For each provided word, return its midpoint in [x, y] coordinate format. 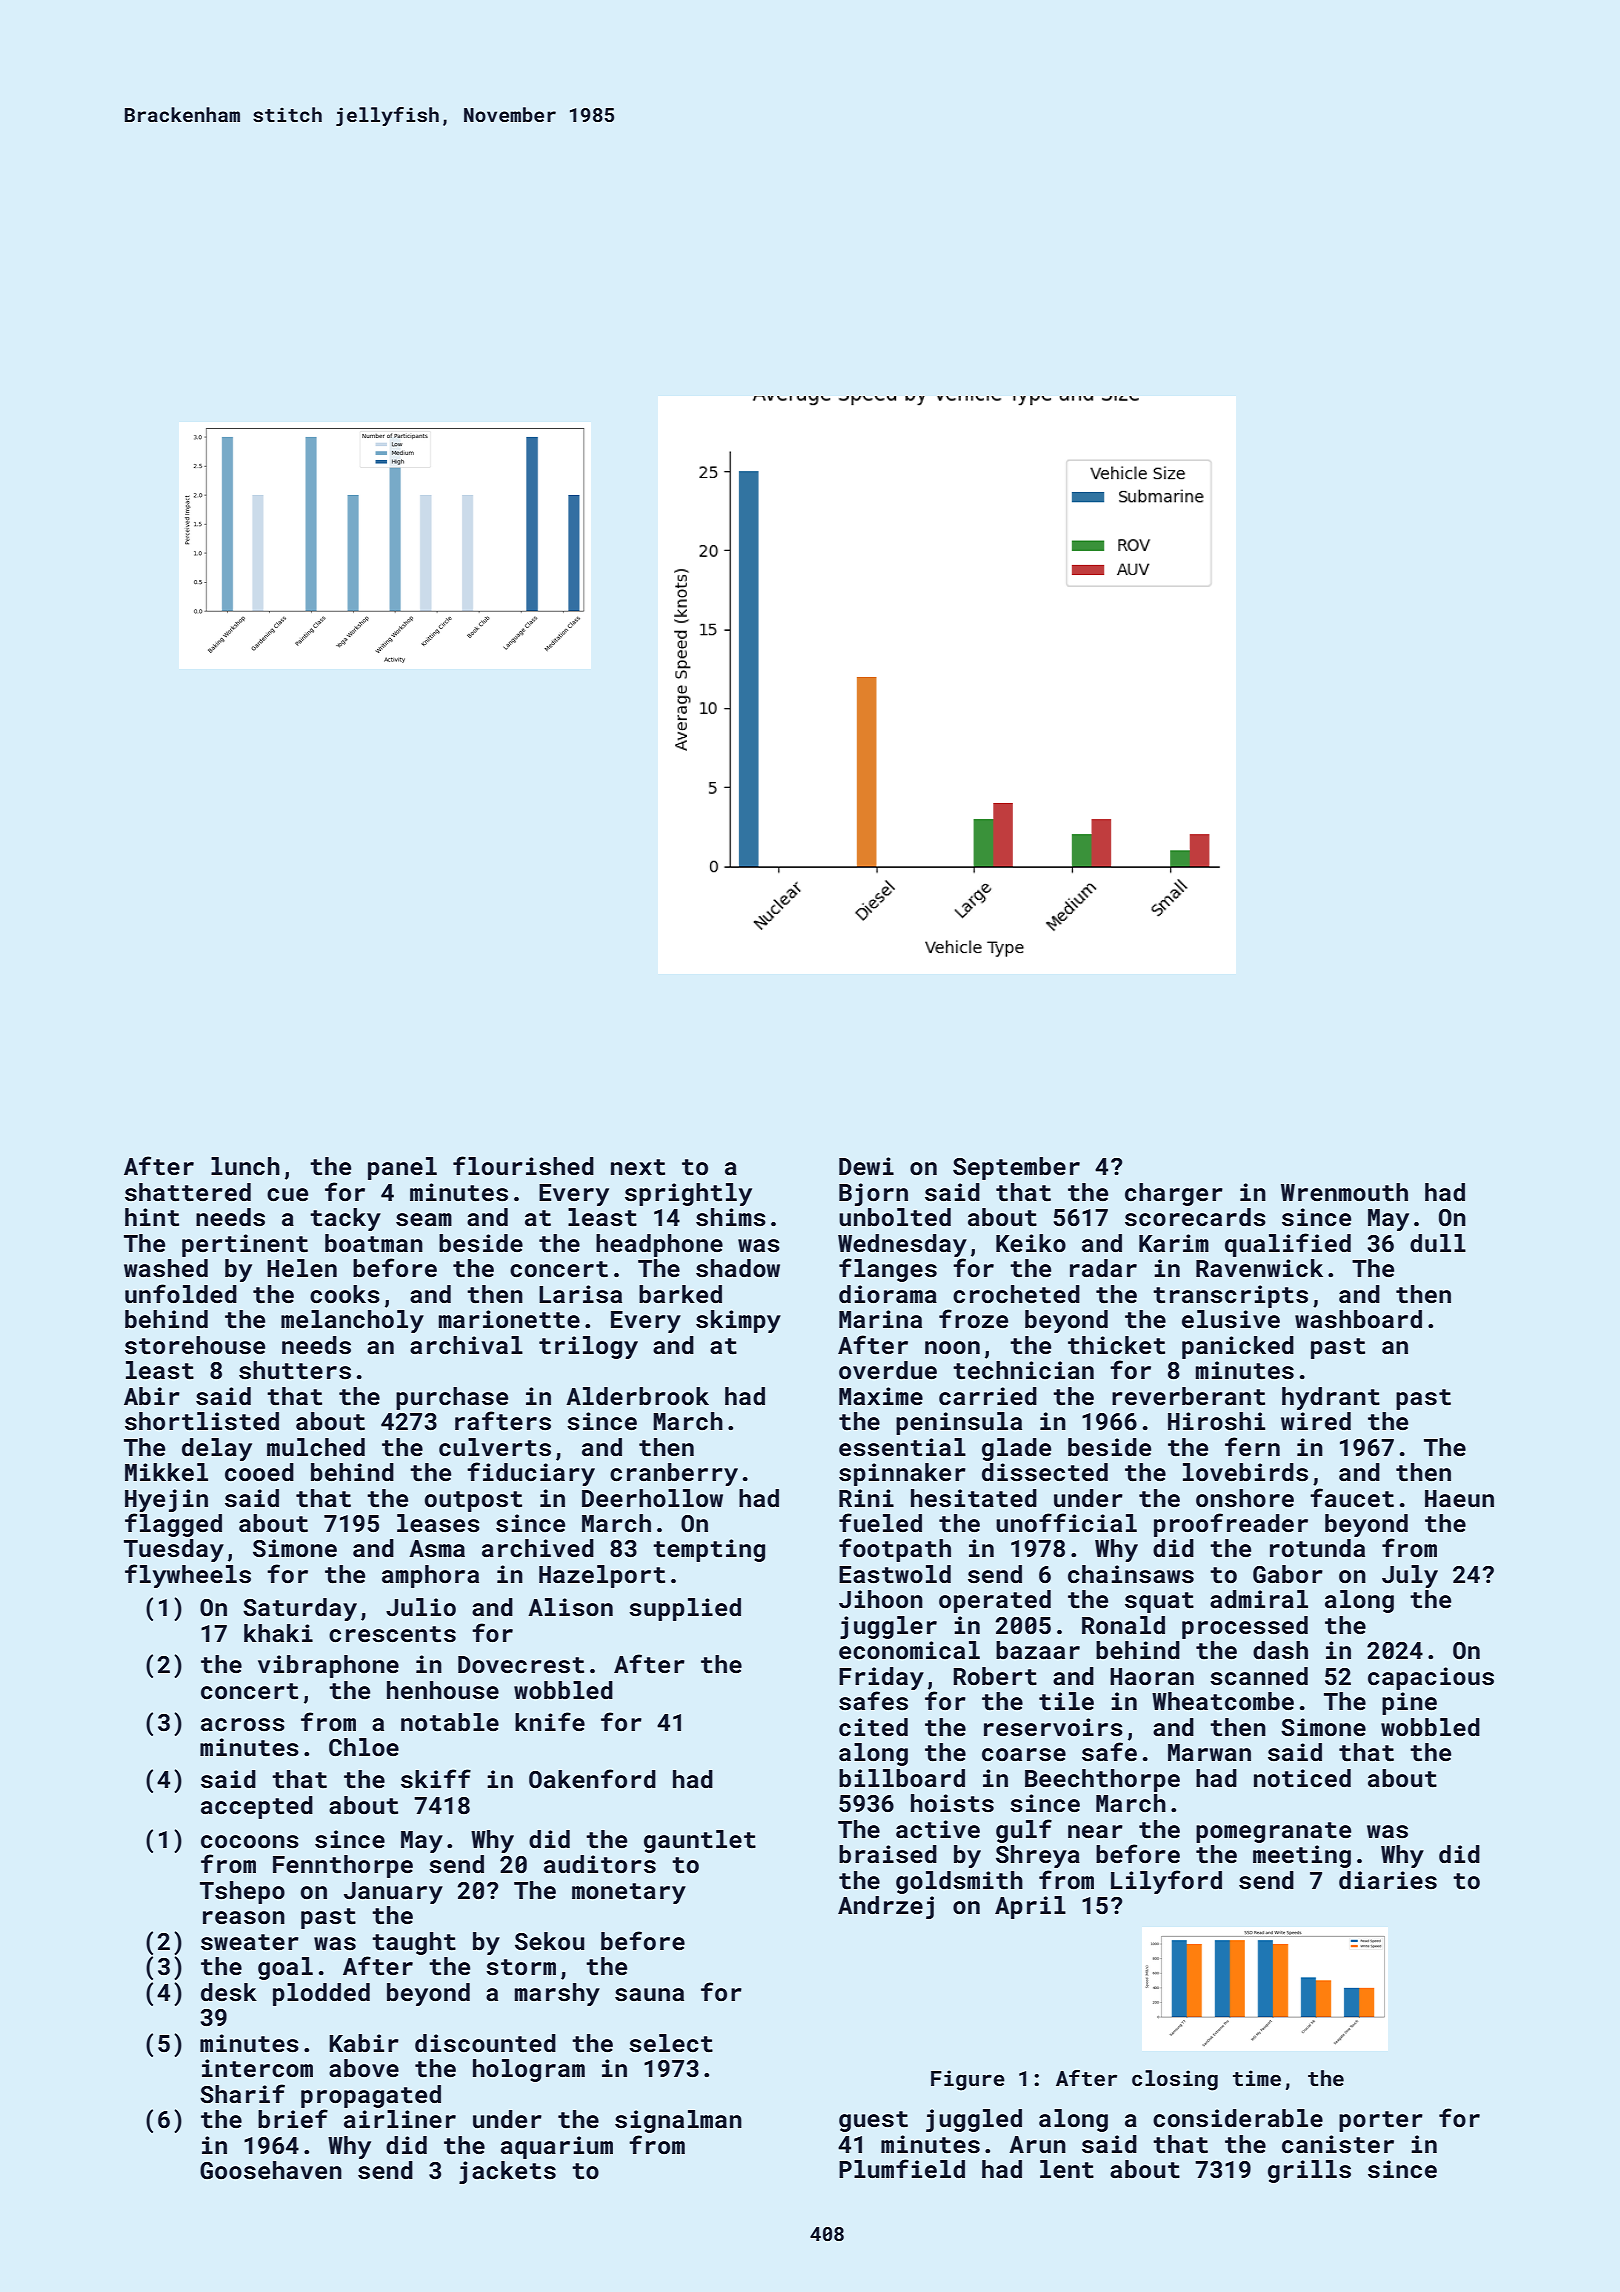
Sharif [242, 2093]
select [671, 2043]
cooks [345, 1294]
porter [1381, 2121]
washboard [1358, 1319]
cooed [259, 1472]
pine [1409, 1703]
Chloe [364, 1747]
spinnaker [902, 1474]
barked [680, 1294]
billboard [902, 1778]
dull [1438, 1243]
